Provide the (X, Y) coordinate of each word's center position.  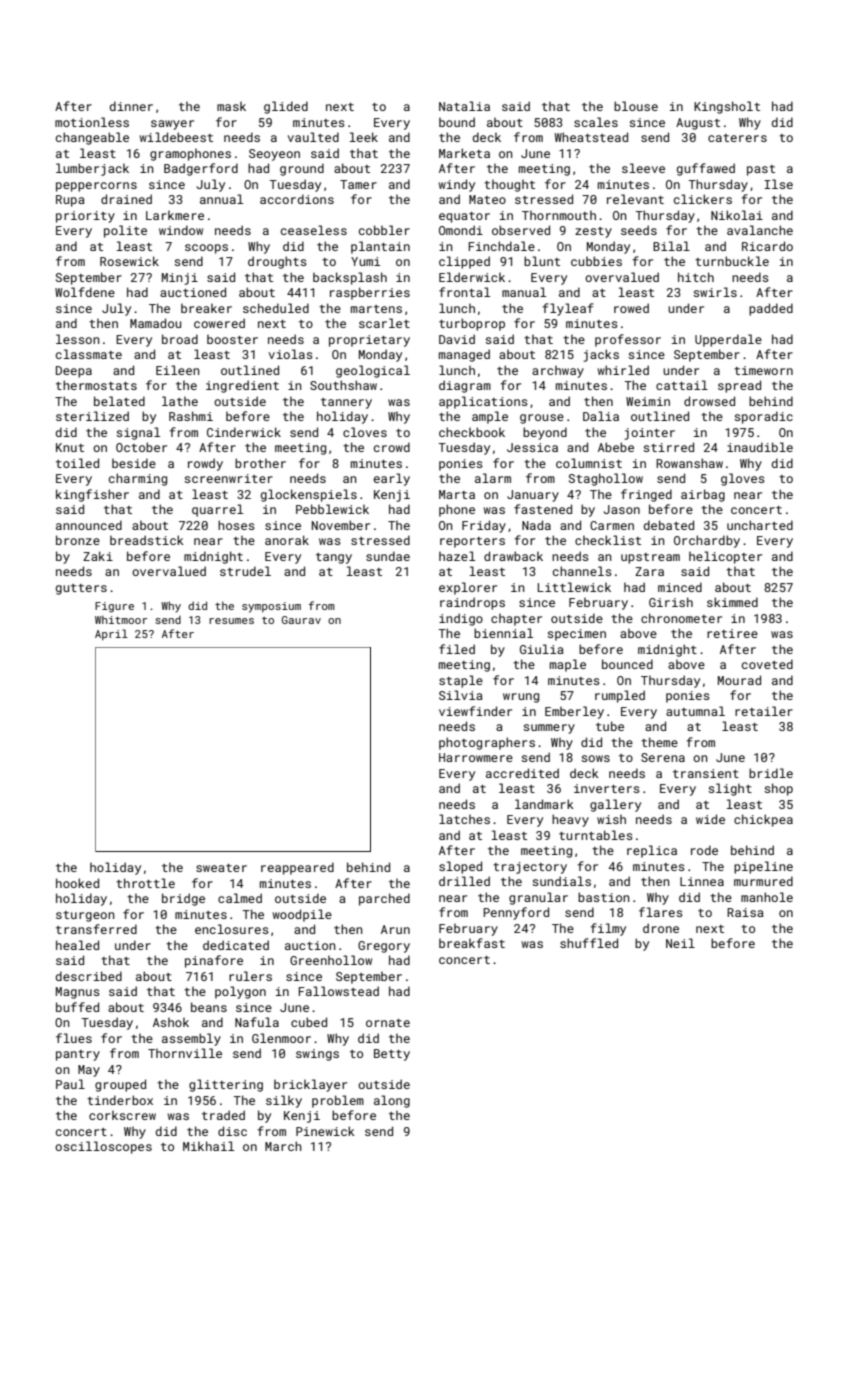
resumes (231, 621)
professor (628, 340)
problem (338, 1101)
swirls (715, 292)
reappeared (297, 868)
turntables (596, 835)
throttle (145, 883)
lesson (78, 339)
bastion (604, 897)
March (283, 1146)
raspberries (370, 293)
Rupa (70, 201)
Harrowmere (476, 757)
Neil (680, 943)
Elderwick (472, 277)
